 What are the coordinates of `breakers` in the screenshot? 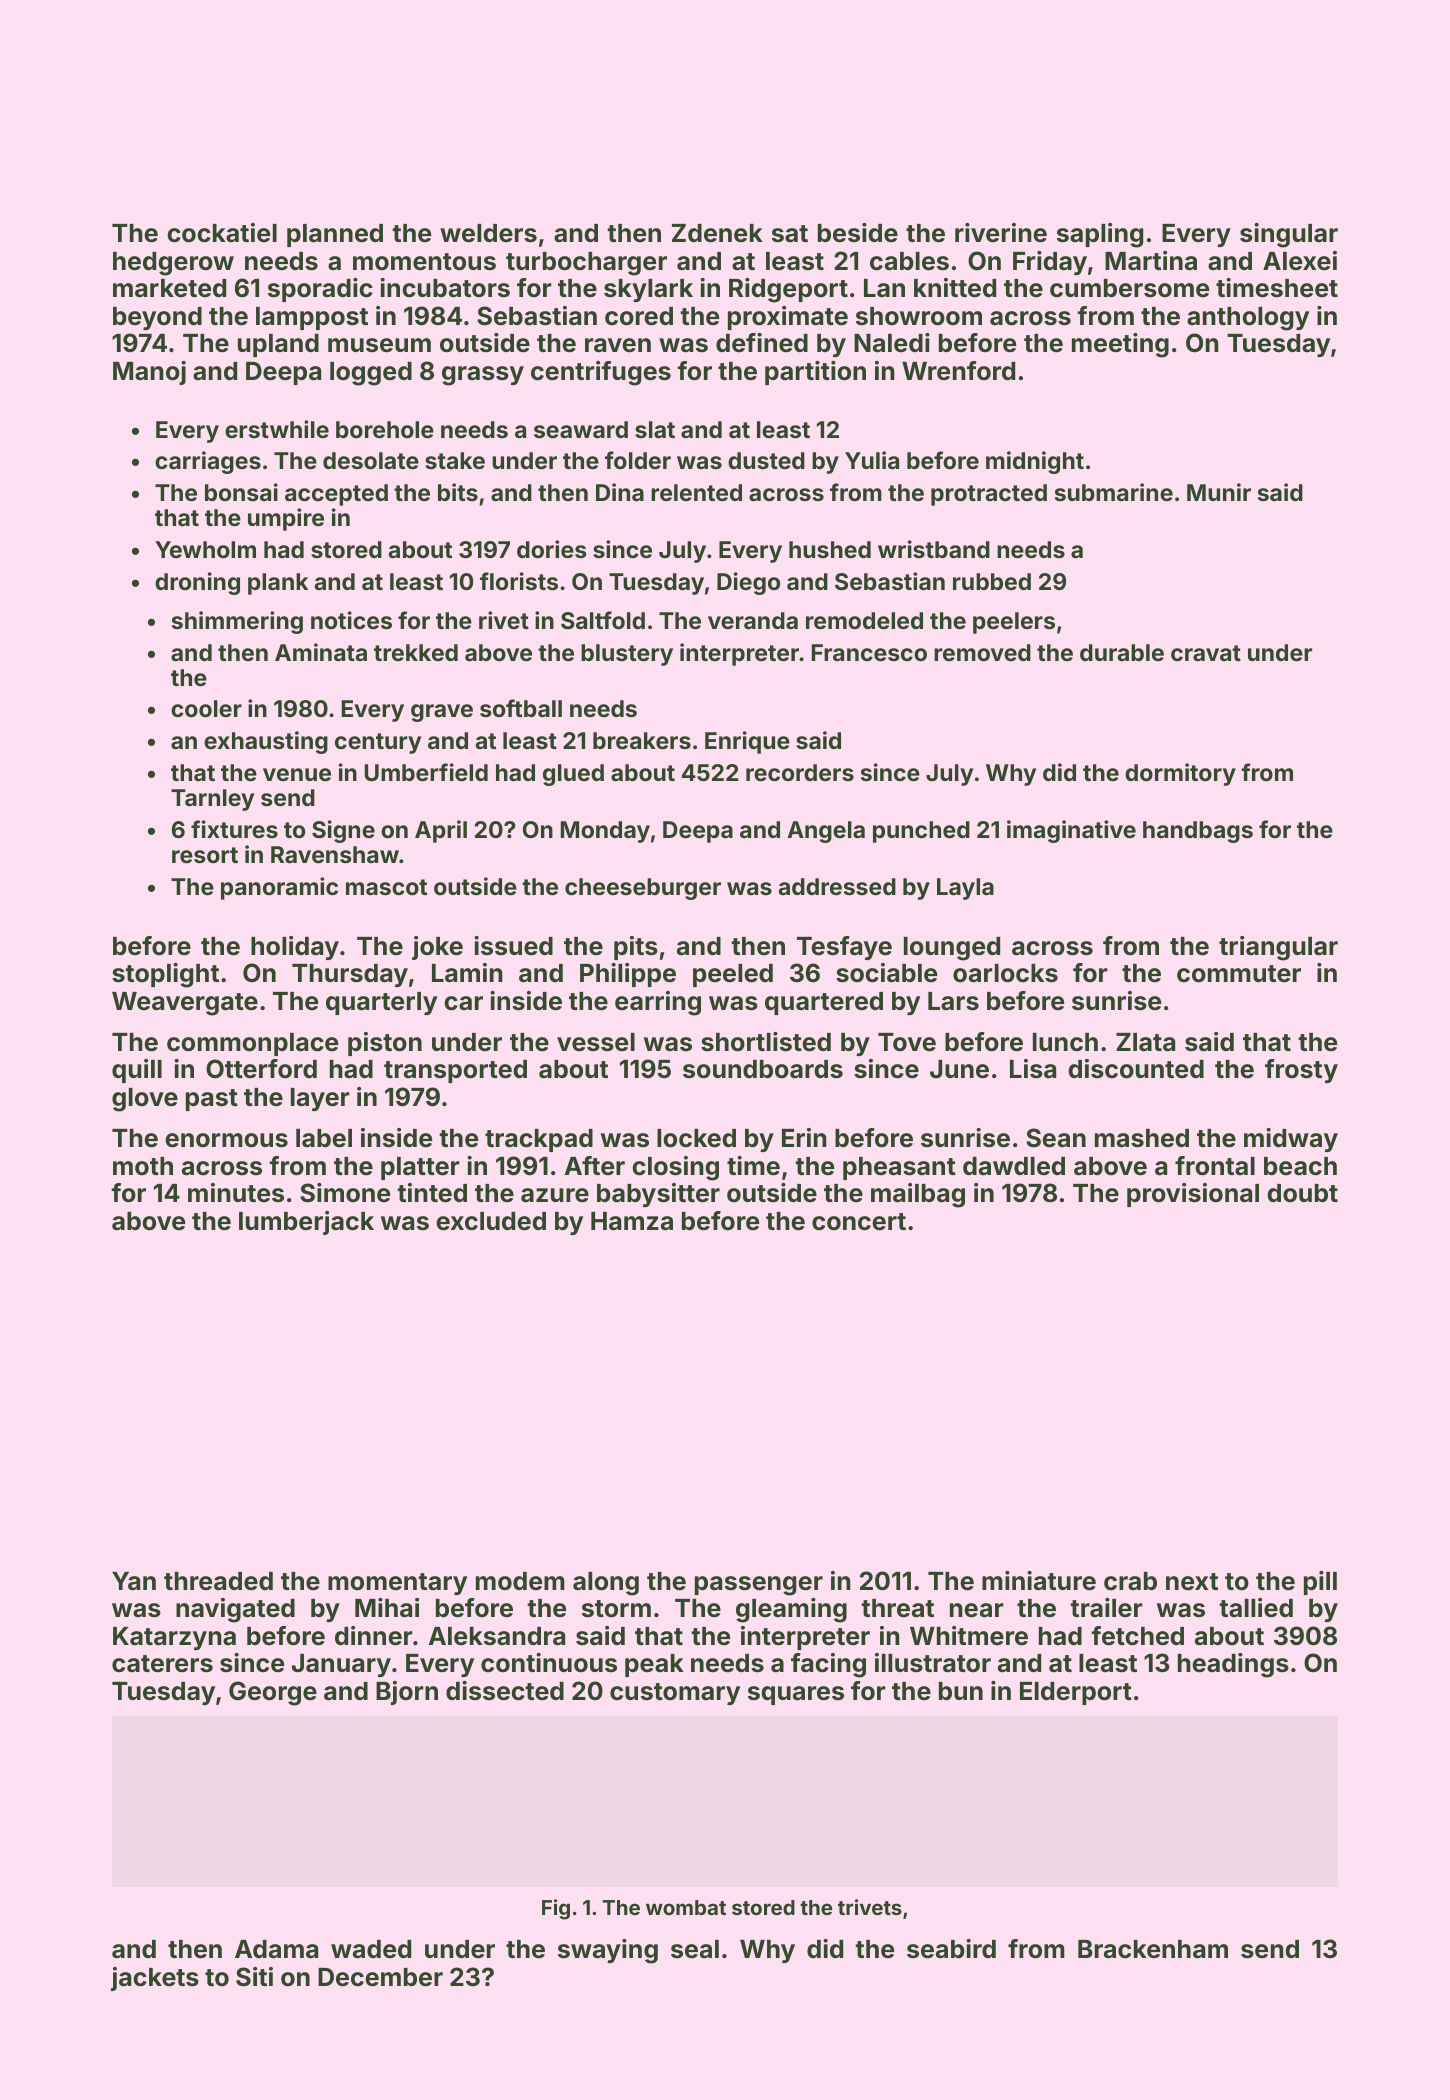 It's located at (642, 740).
